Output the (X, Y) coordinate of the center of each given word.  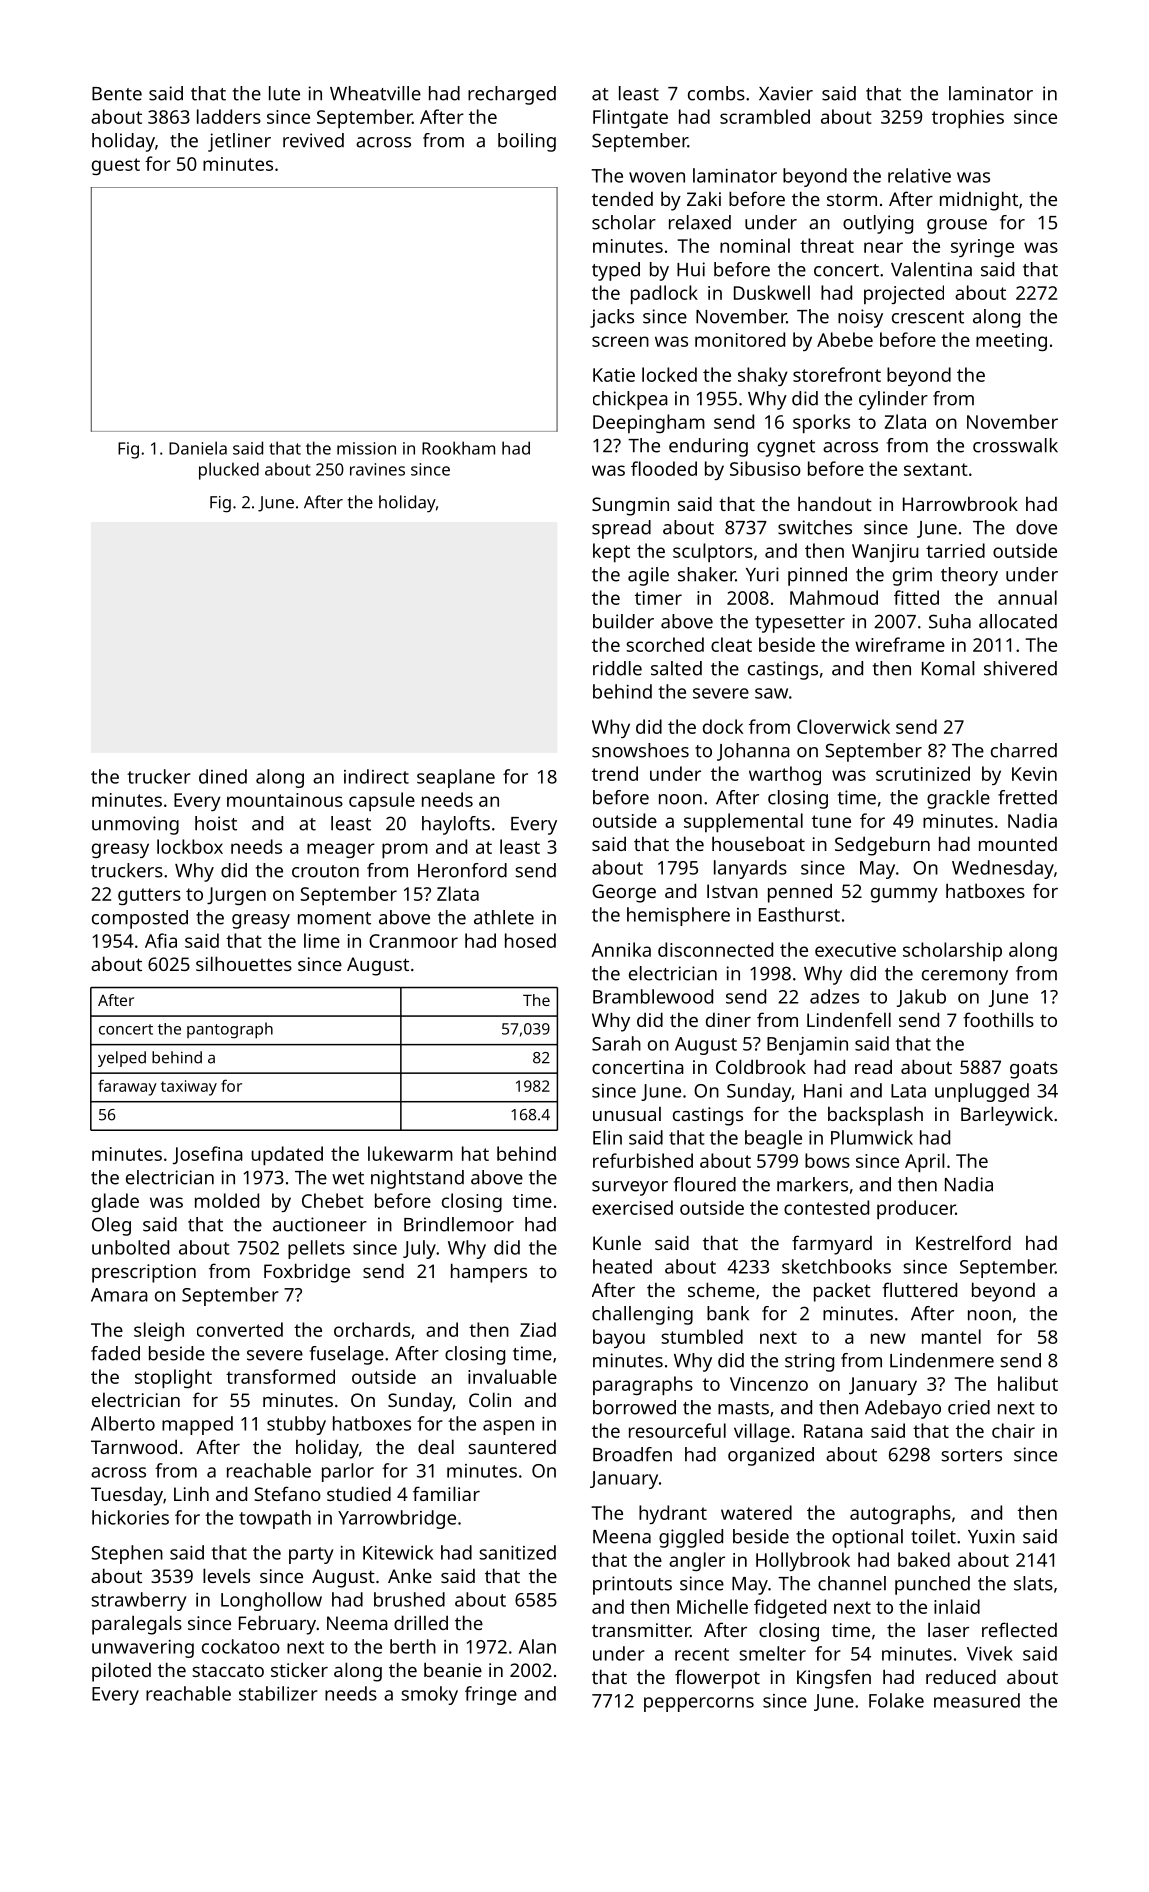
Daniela (198, 448)
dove (1036, 527)
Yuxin (991, 1536)
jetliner (239, 142)
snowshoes (640, 750)
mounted (1018, 843)
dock (723, 726)
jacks (612, 318)
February (277, 1625)
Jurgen (236, 896)
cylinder (893, 400)
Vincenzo (769, 1384)
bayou (619, 1338)
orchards (372, 1329)
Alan (537, 1646)
